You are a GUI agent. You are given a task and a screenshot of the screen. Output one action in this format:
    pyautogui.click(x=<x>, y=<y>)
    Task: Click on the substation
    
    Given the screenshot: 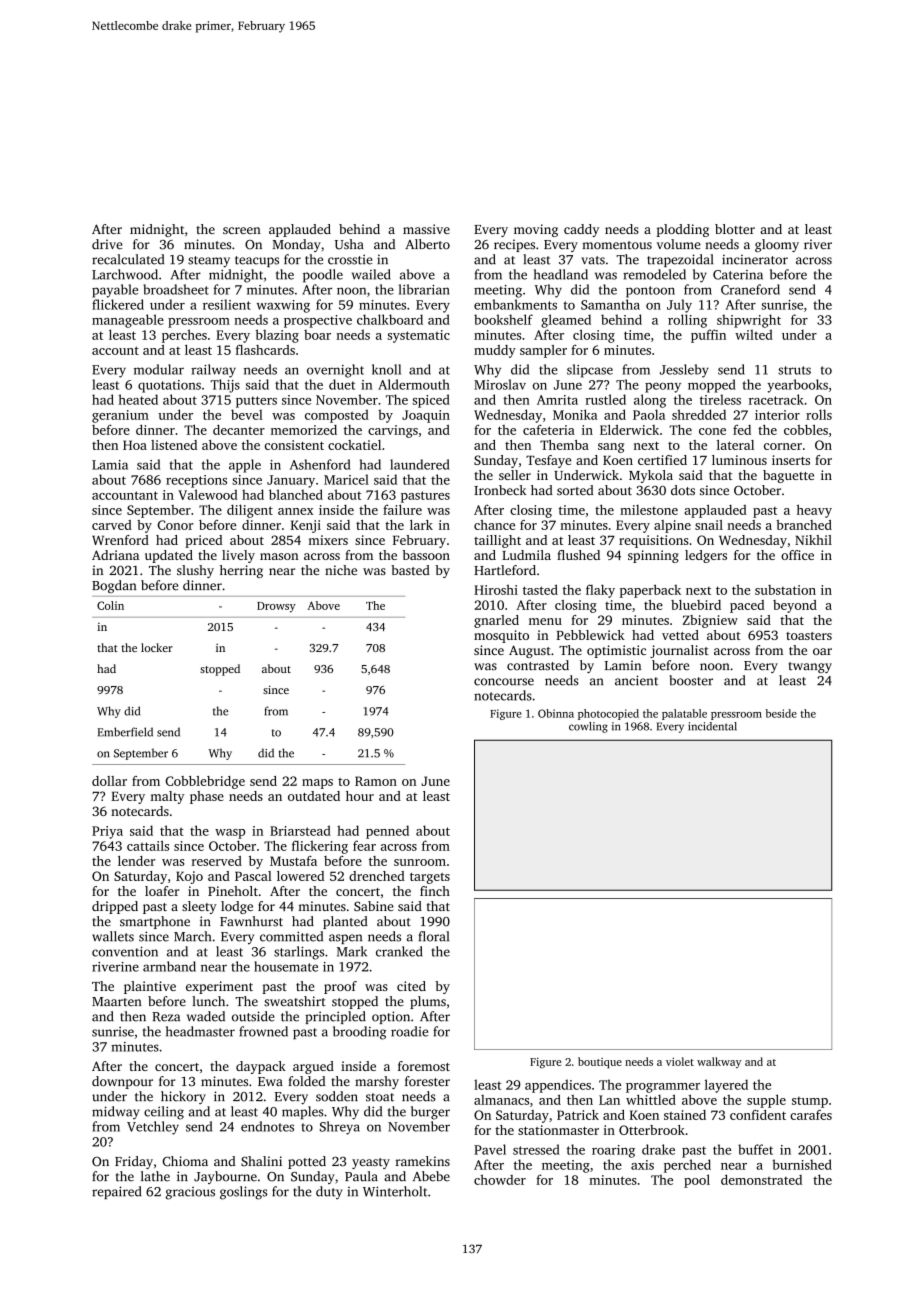 What is the action you would take?
    pyautogui.click(x=785, y=590)
